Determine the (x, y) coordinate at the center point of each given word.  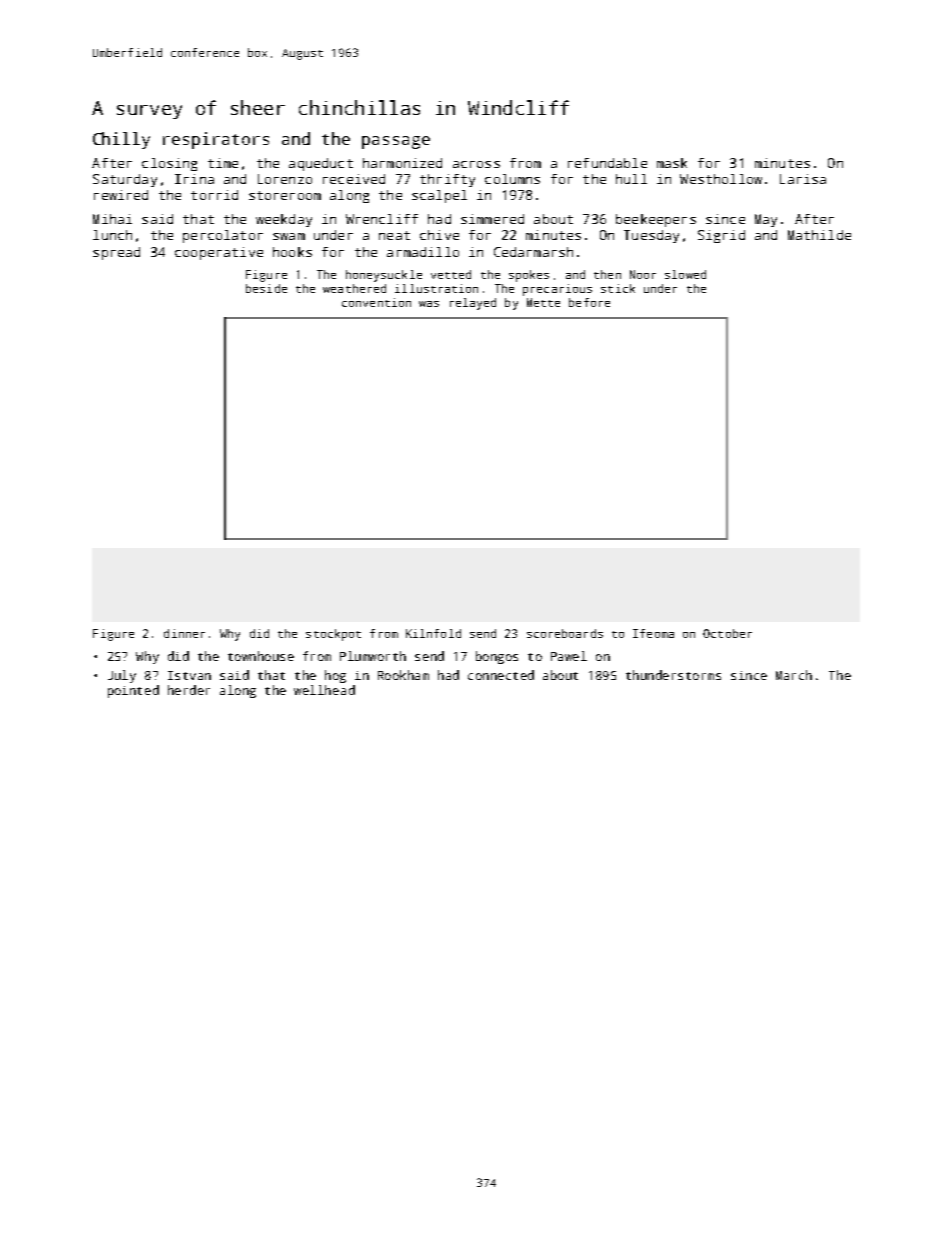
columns (512, 179)
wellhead (324, 690)
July (122, 676)
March (794, 675)
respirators (216, 140)
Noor (643, 274)
